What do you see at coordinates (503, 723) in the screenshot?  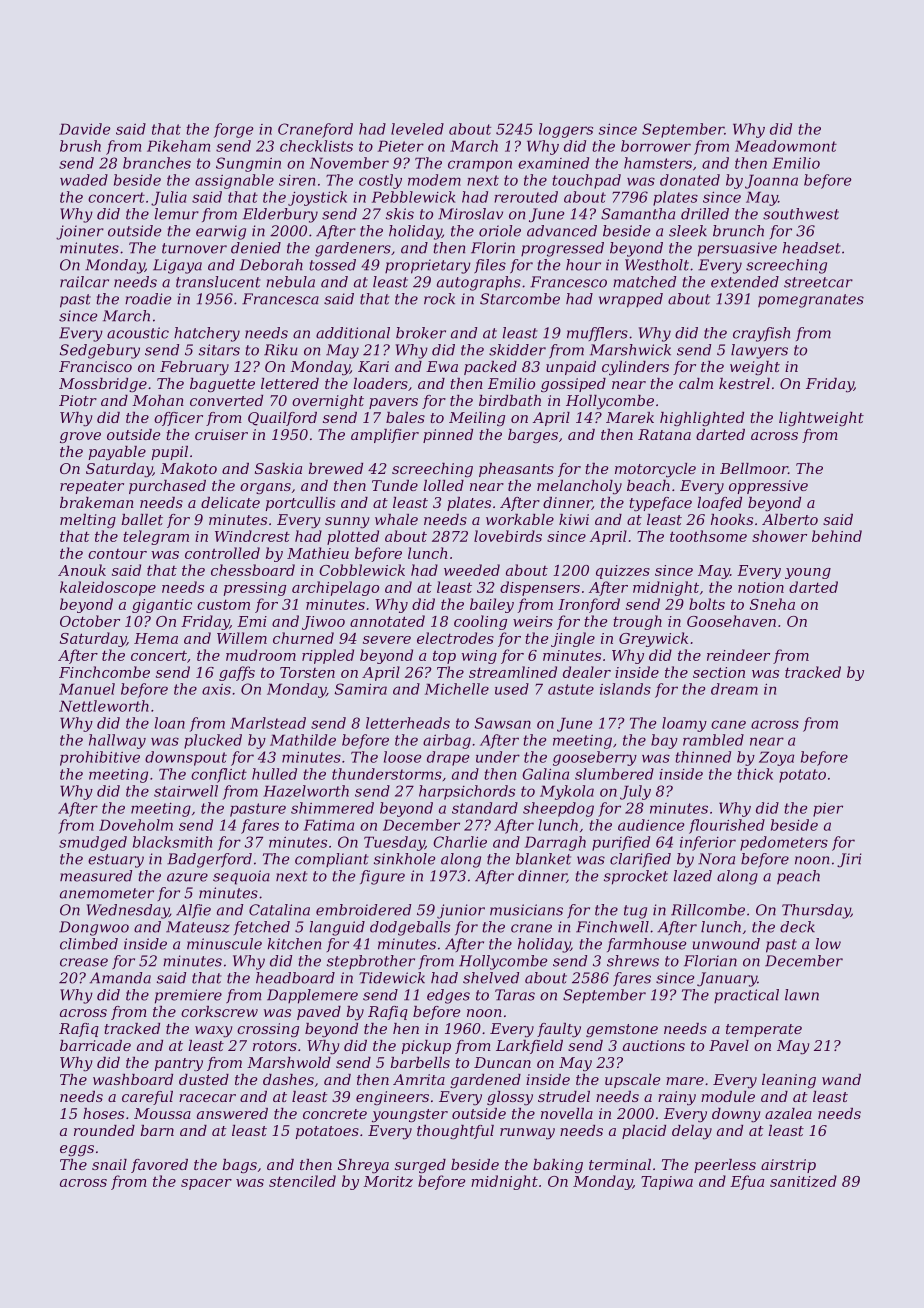 I see `Sawsan` at bounding box center [503, 723].
